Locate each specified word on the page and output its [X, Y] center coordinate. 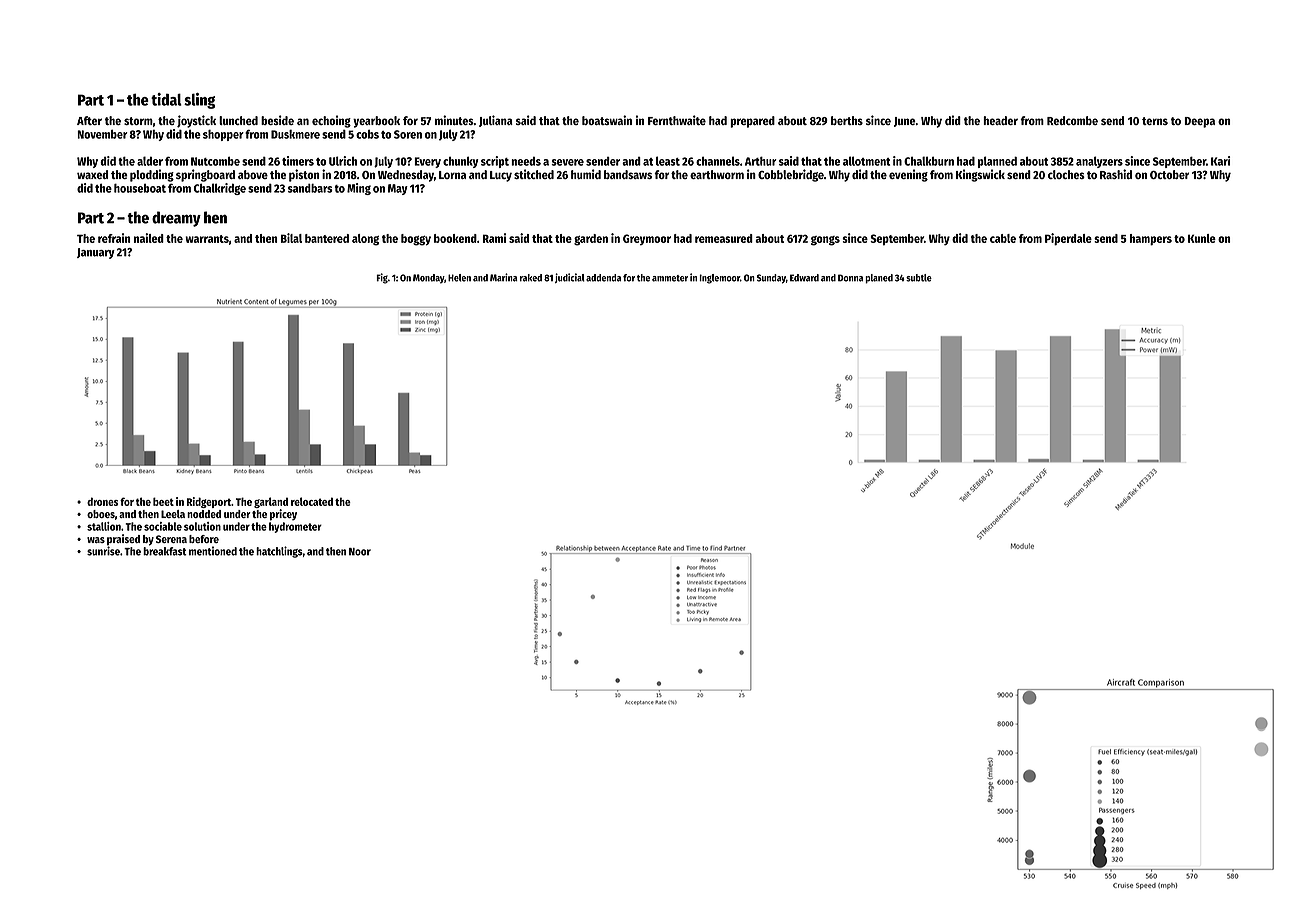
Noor [360, 552]
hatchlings [279, 552]
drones [102, 501]
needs [526, 161]
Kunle [1202, 238]
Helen [459, 278]
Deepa [1200, 122]
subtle [919, 278]
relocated [312, 501]
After [89, 120]
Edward [804, 278]
